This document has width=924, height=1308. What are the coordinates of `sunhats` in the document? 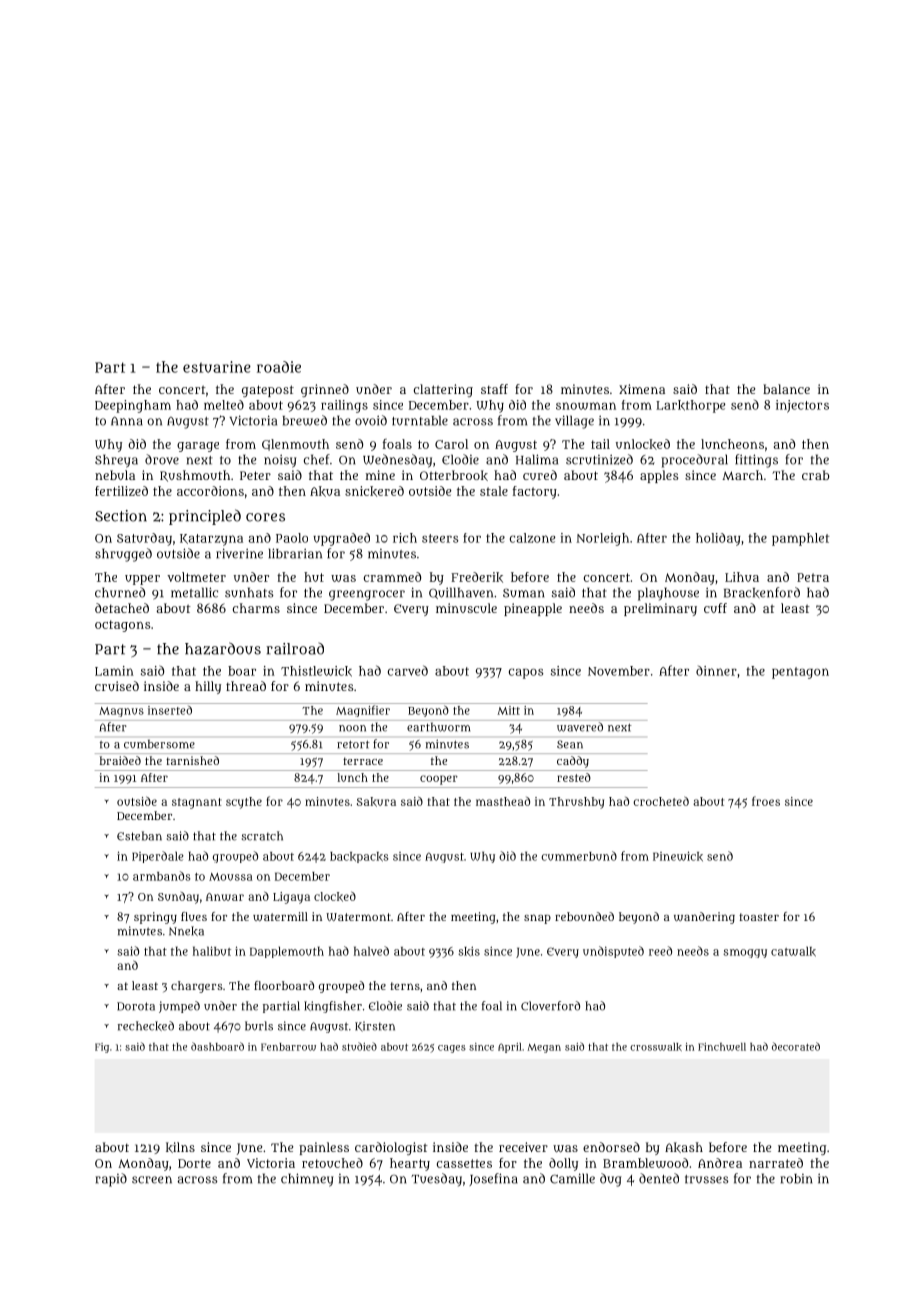 It's located at (249, 592).
